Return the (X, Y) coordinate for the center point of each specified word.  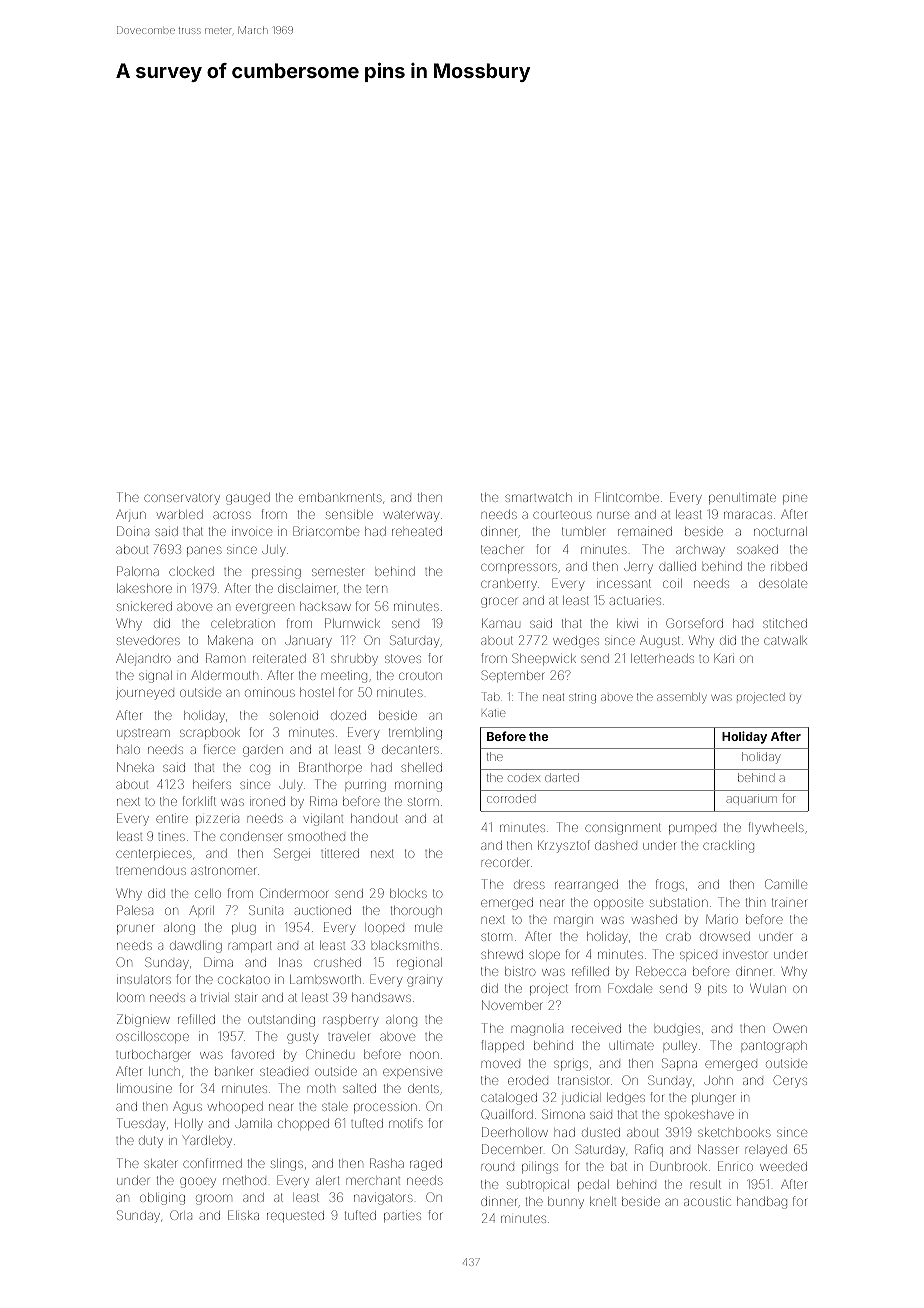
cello (208, 893)
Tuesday (141, 1124)
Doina (133, 531)
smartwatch (538, 497)
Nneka (135, 767)
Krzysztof (564, 846)
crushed (337, 962)
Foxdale (630, 988)
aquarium (751, 800)
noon (424, 1055)
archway (700, 551)
